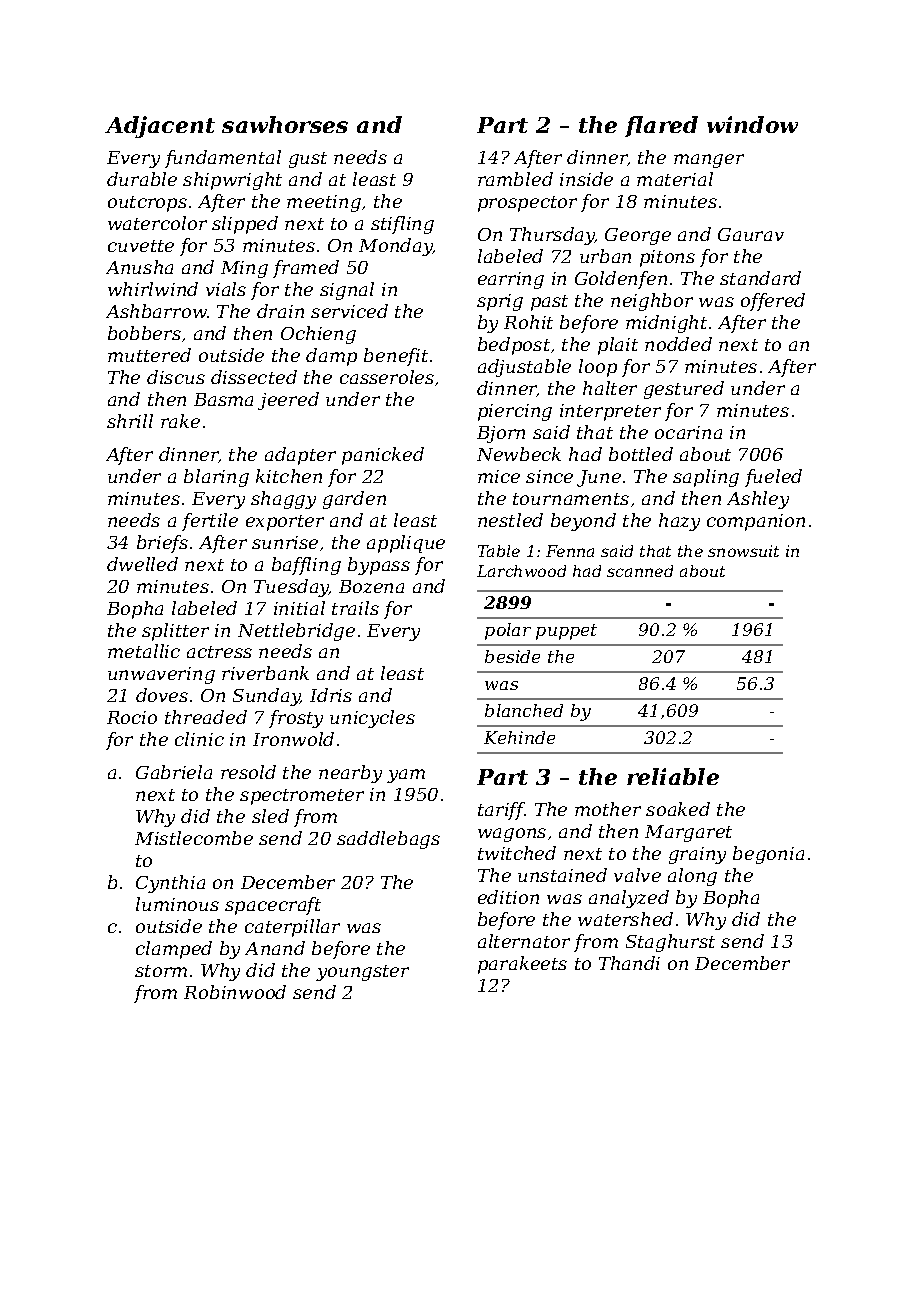  I want to click on offered, so click(773, 302).
